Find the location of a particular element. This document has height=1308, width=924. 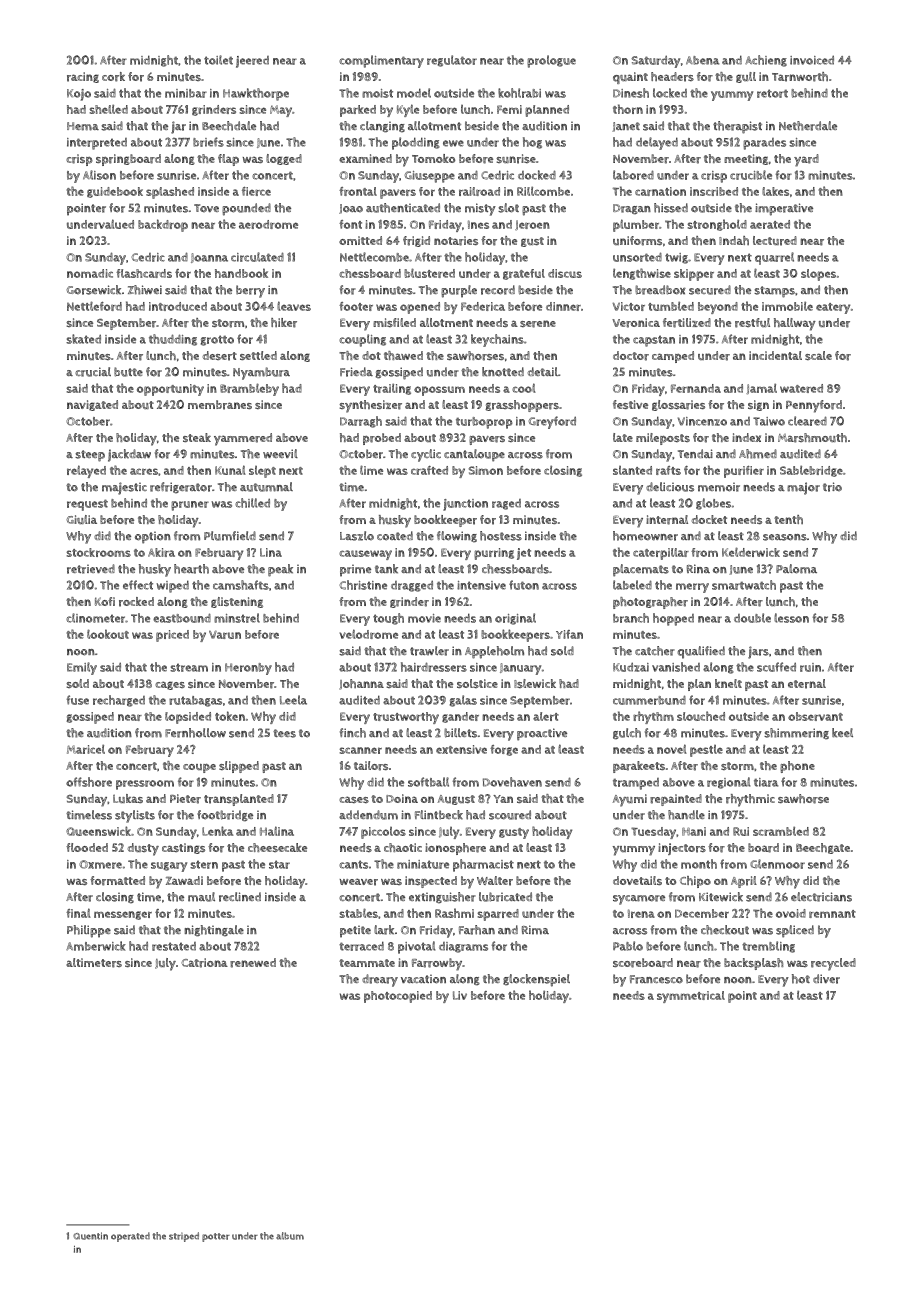

diver is located at coordinates (826, 979).
